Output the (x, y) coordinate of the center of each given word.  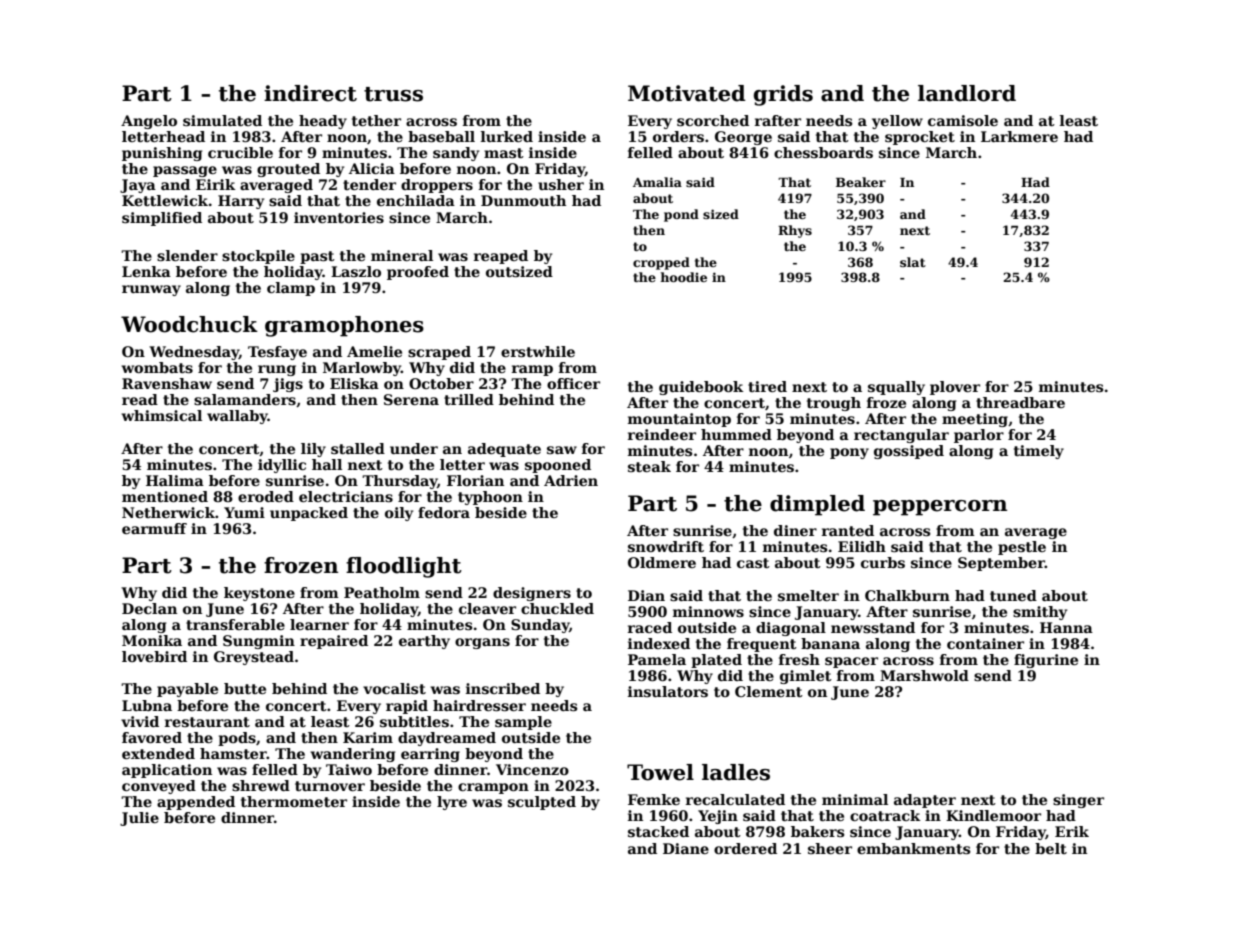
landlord (967, 93)
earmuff (154, 528)
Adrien (571, 480)
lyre (452, 803)
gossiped (909, 452)
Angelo (149, 122)
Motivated (687, 93)
